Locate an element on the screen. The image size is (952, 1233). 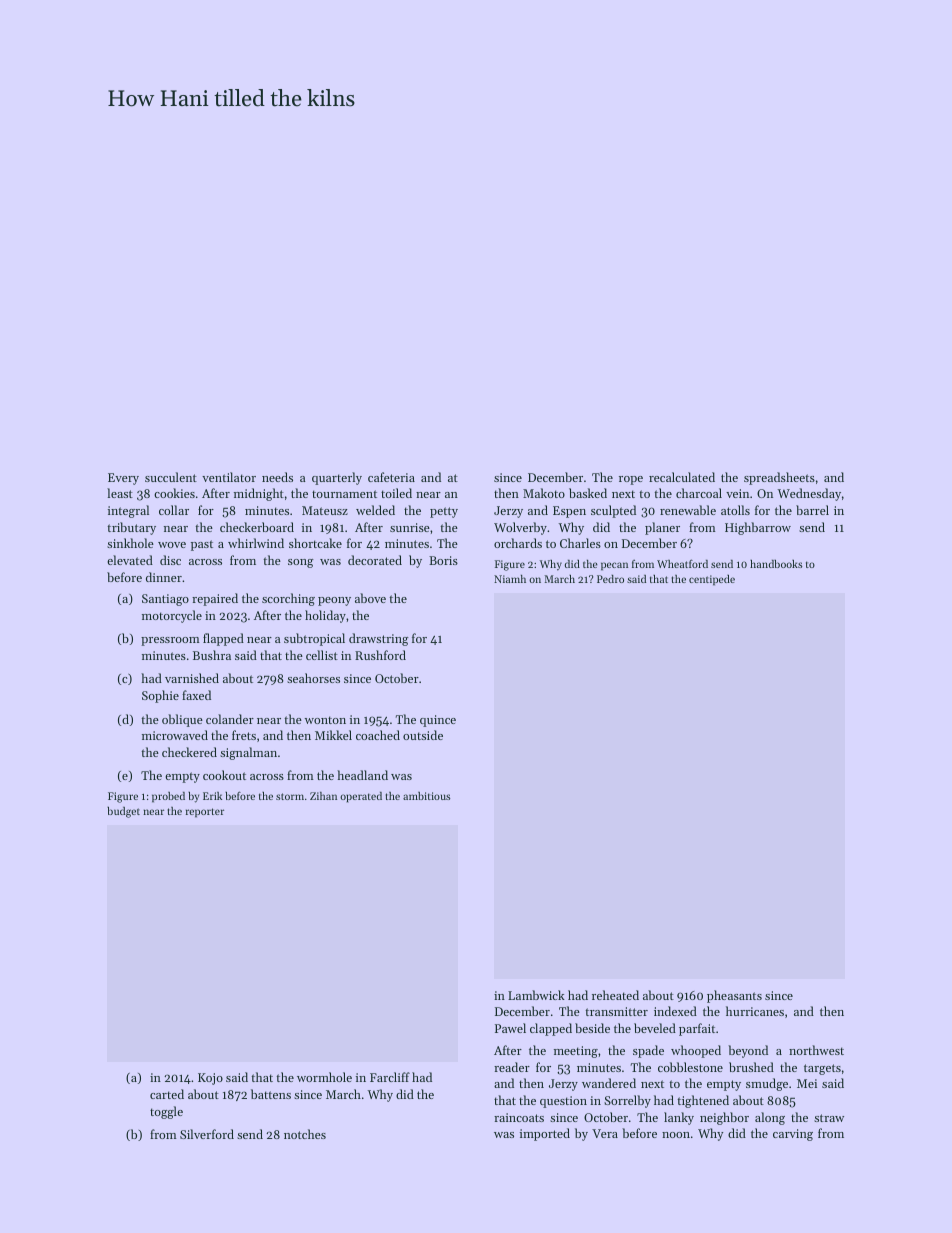
cookout is located at coordinates (224, 775).
